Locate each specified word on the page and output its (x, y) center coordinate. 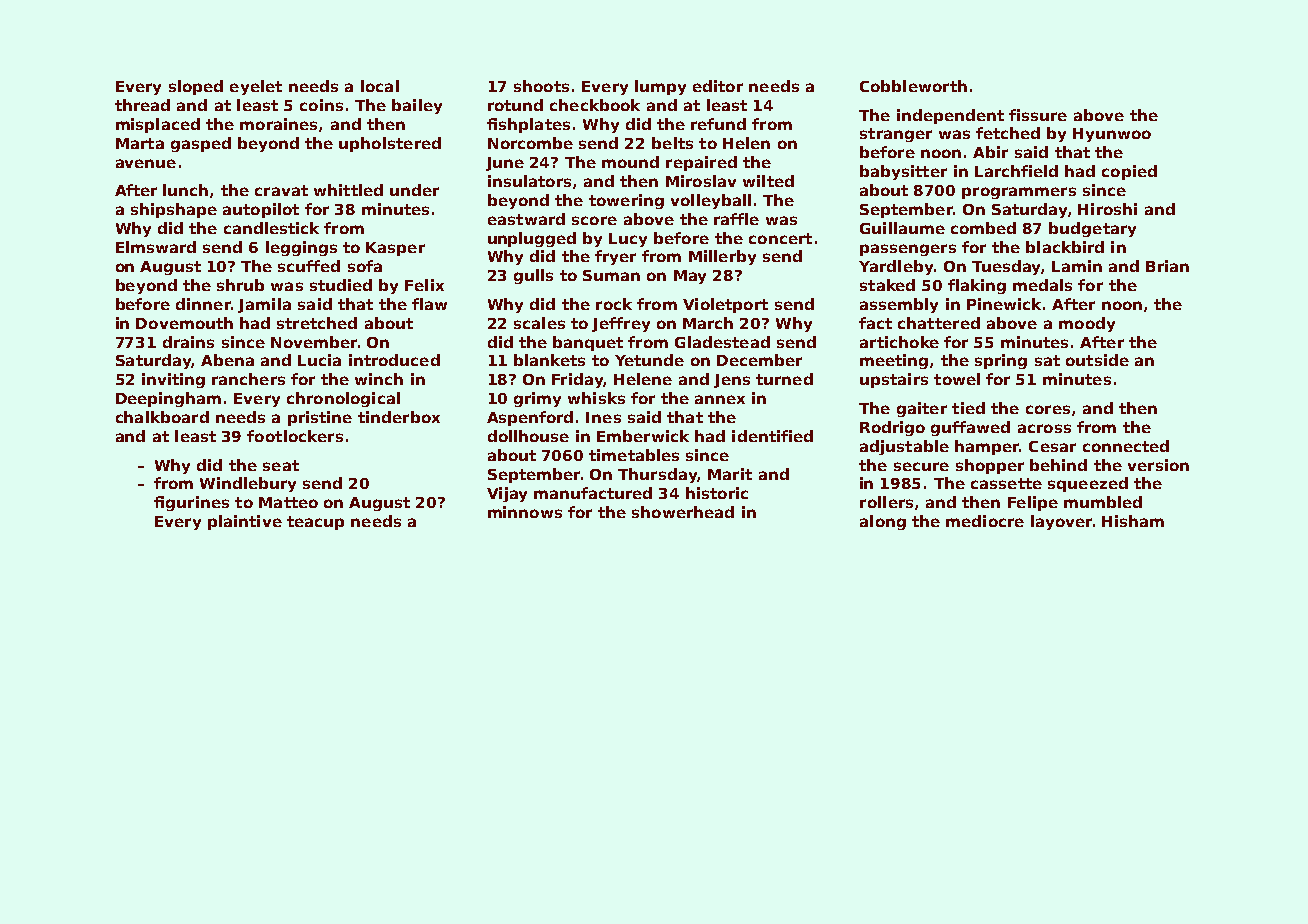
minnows (525, 512)
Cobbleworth (913, 86)
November (314, 342)
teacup (315, 523)
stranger (896, 135)
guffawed (970, 428)
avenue (146, 163)
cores (1048, 409)
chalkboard (162, 417)
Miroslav (701, 181)
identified (772, 436)
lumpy (660, 87)
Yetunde (649, 360)
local (380, 86)
